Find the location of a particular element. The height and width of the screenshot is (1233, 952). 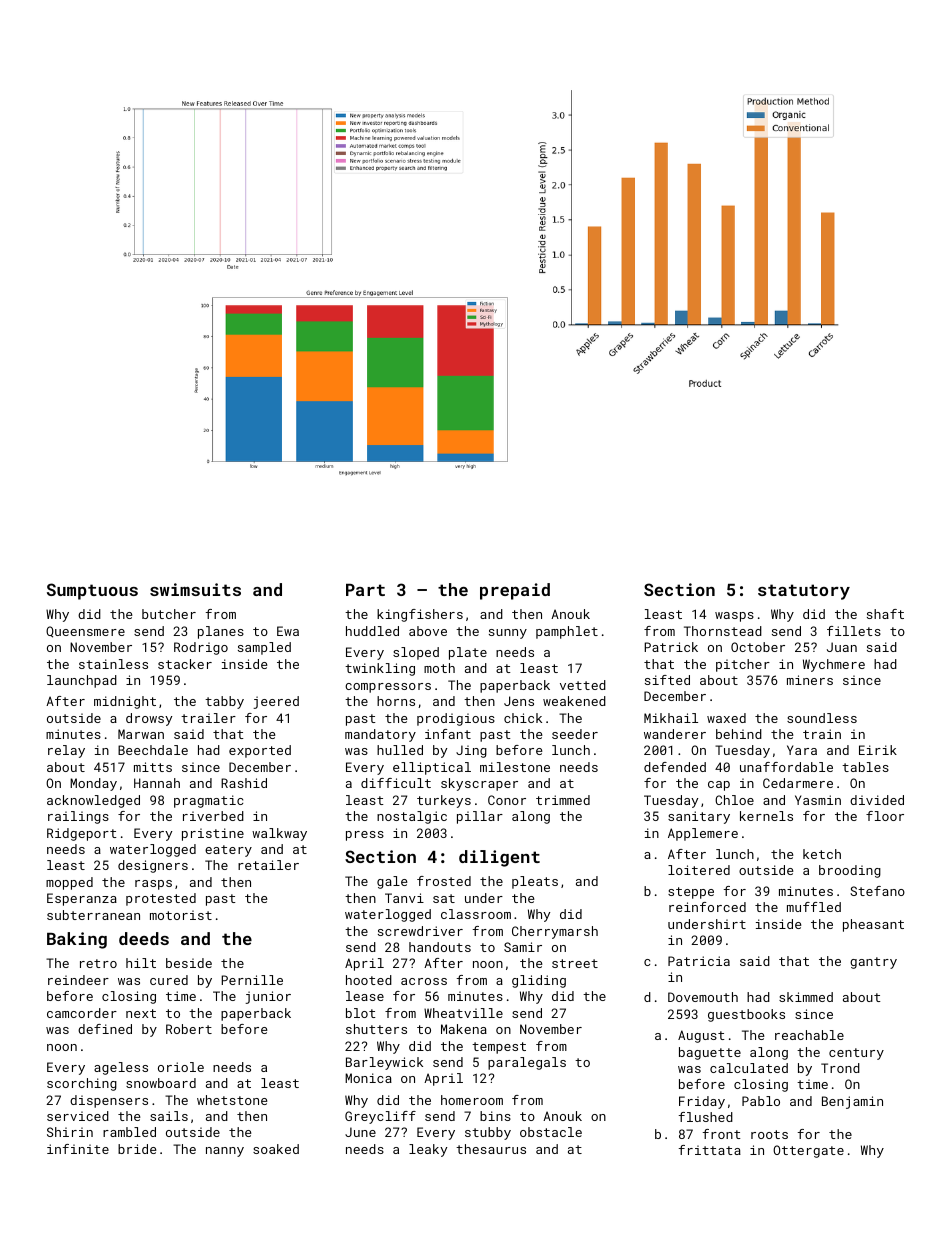

statutory is located at coordinates (804, 592).
